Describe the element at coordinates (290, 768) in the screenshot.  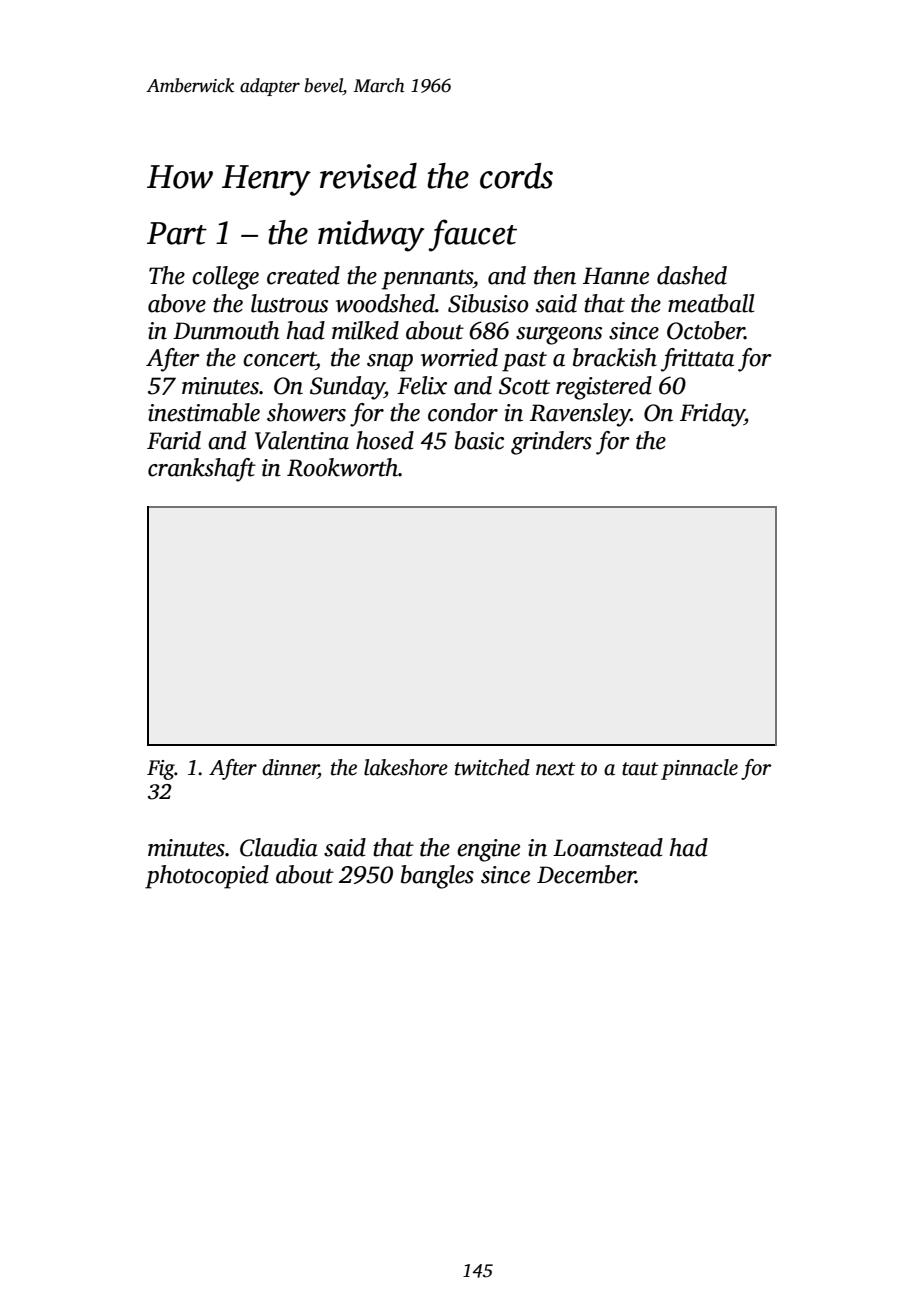
I see `dinner` at that location.
